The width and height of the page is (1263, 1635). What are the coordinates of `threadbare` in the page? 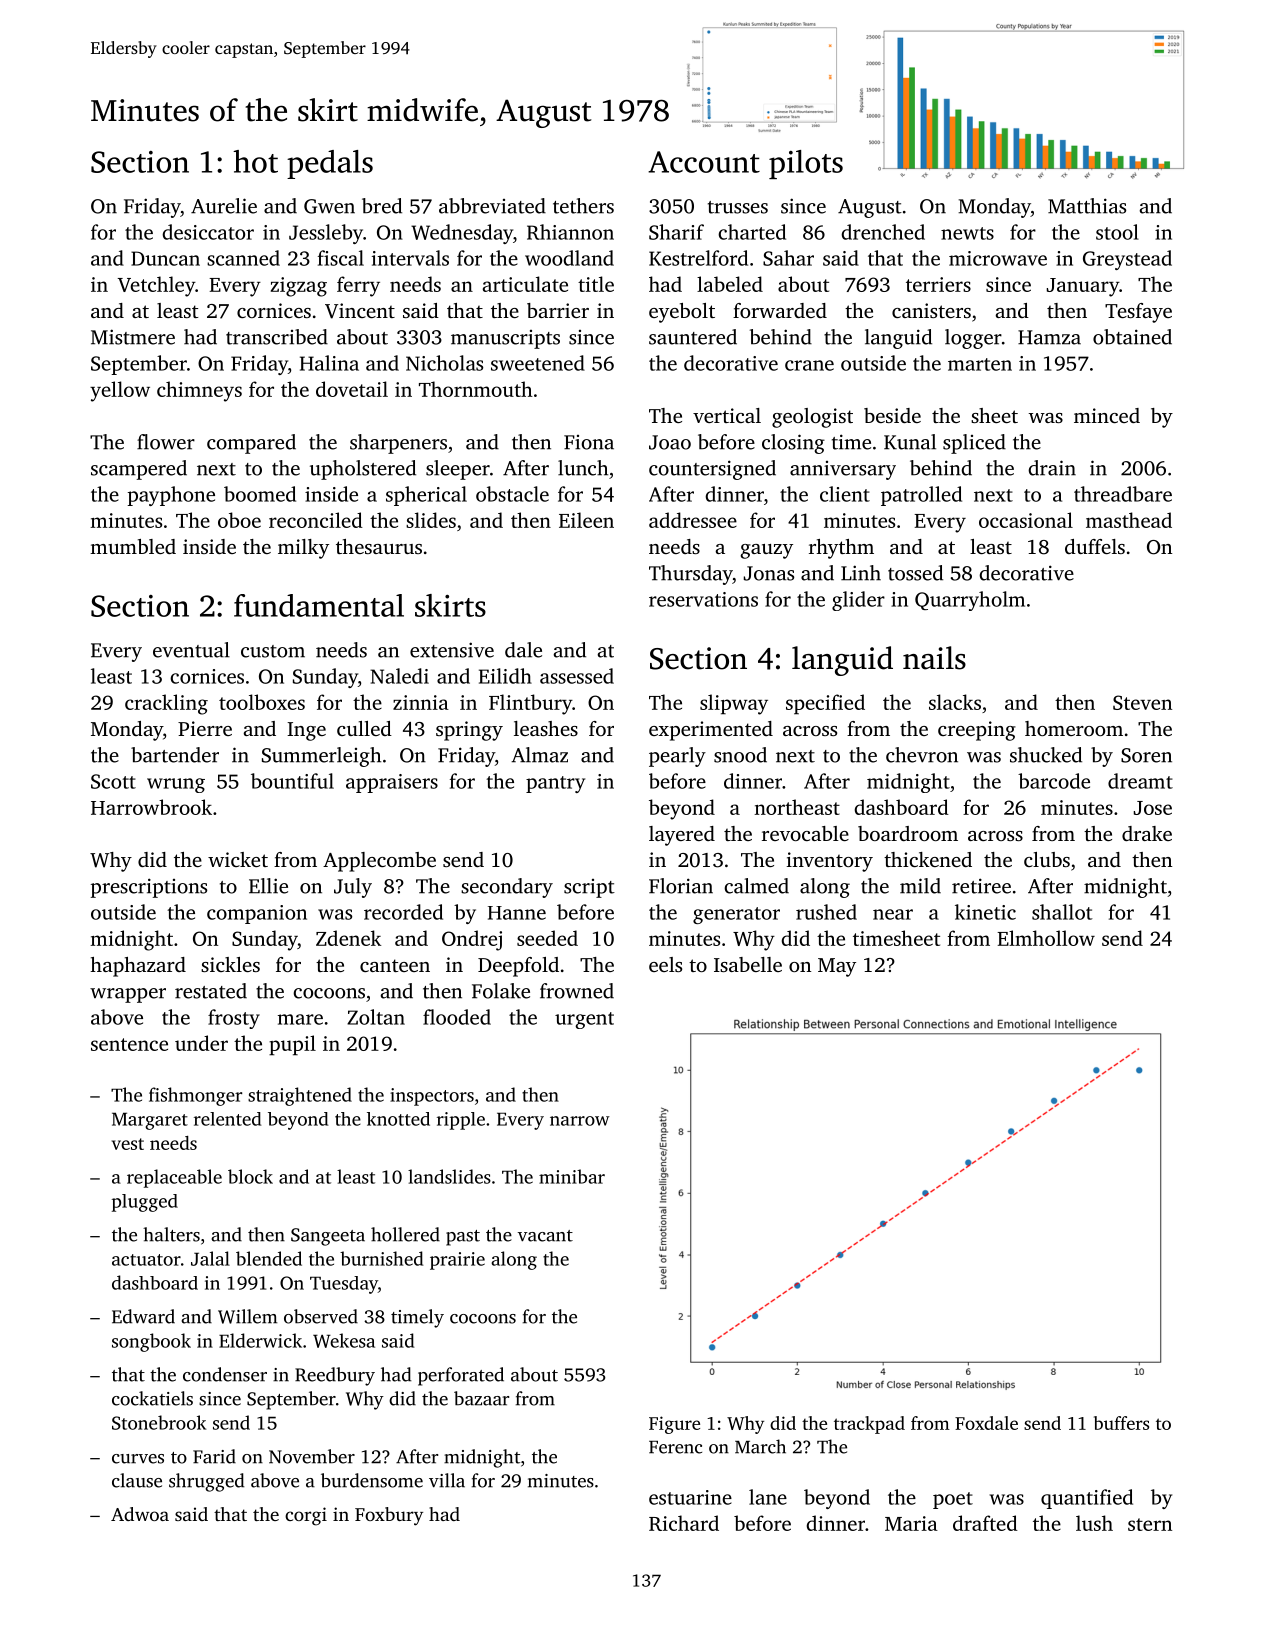 It's located at (1123, 494).
